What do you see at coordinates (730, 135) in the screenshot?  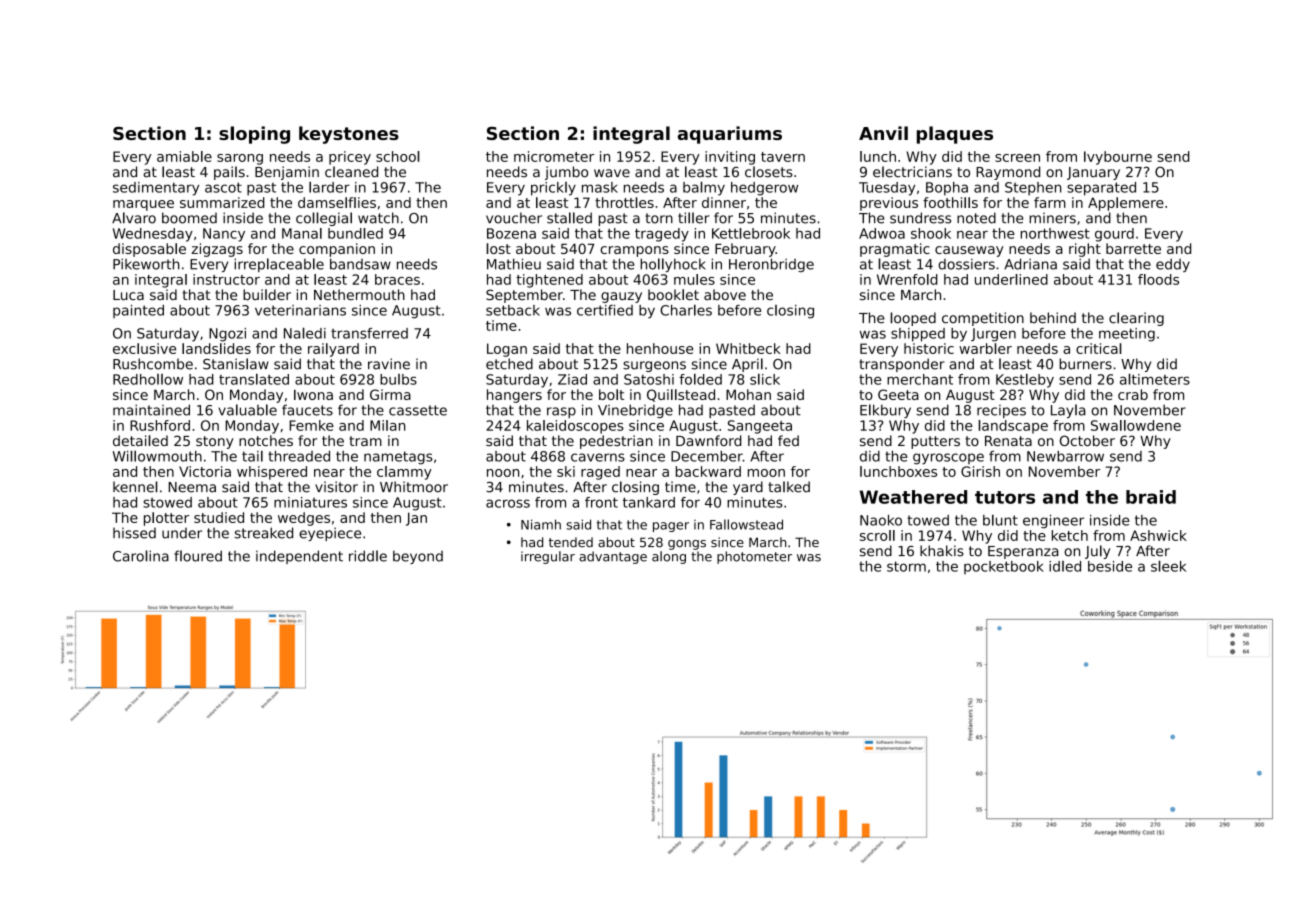 I see `aquariums` at bounding box center [730, 135].
